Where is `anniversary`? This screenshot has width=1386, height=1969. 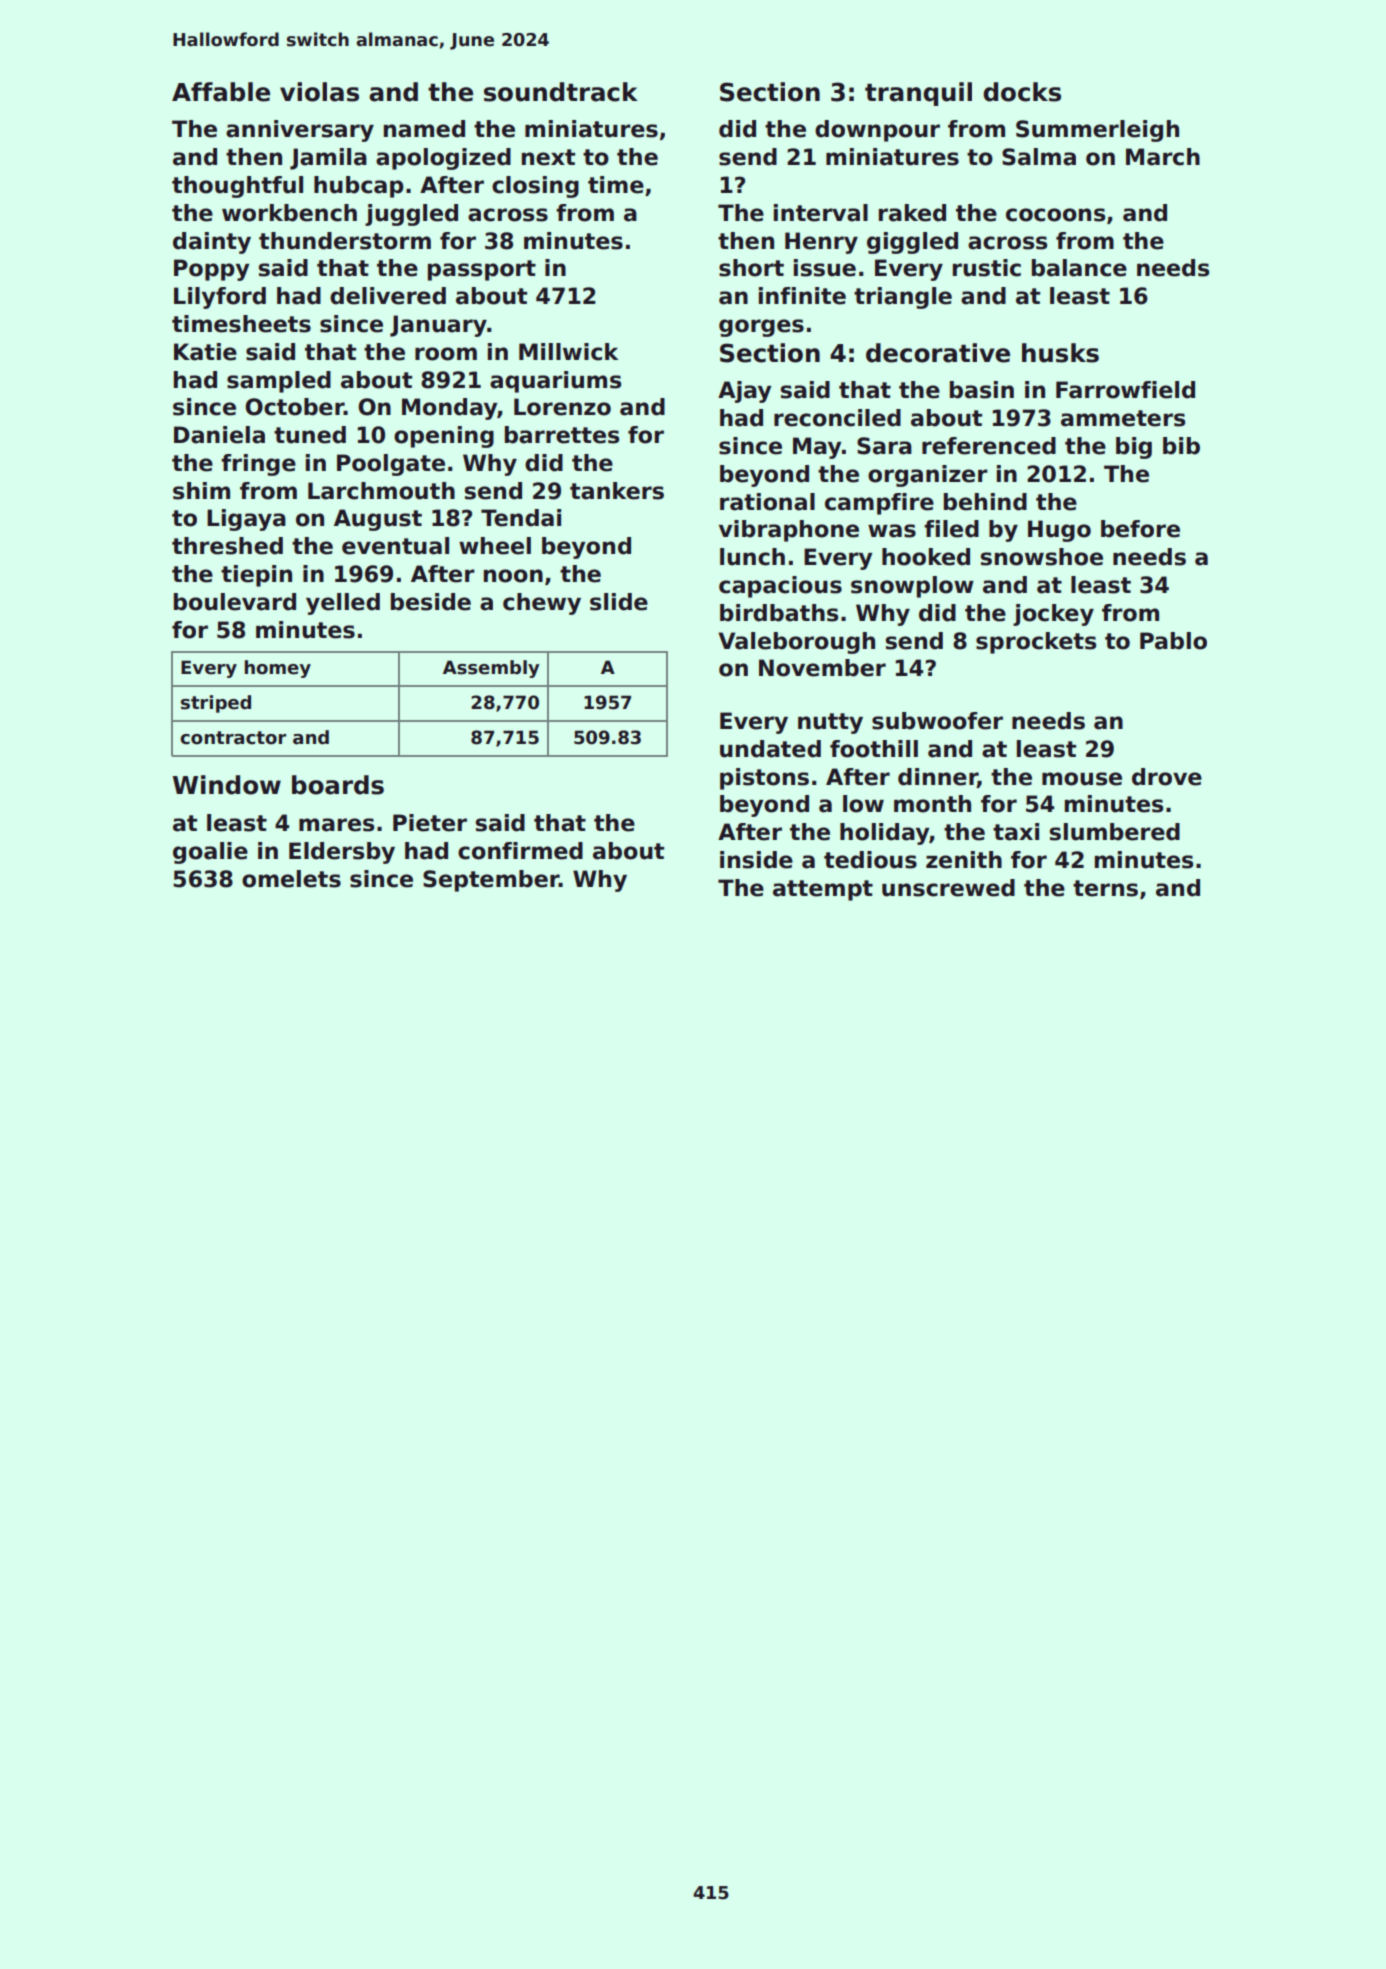
anniversary is located at coordinates (300, 131).
